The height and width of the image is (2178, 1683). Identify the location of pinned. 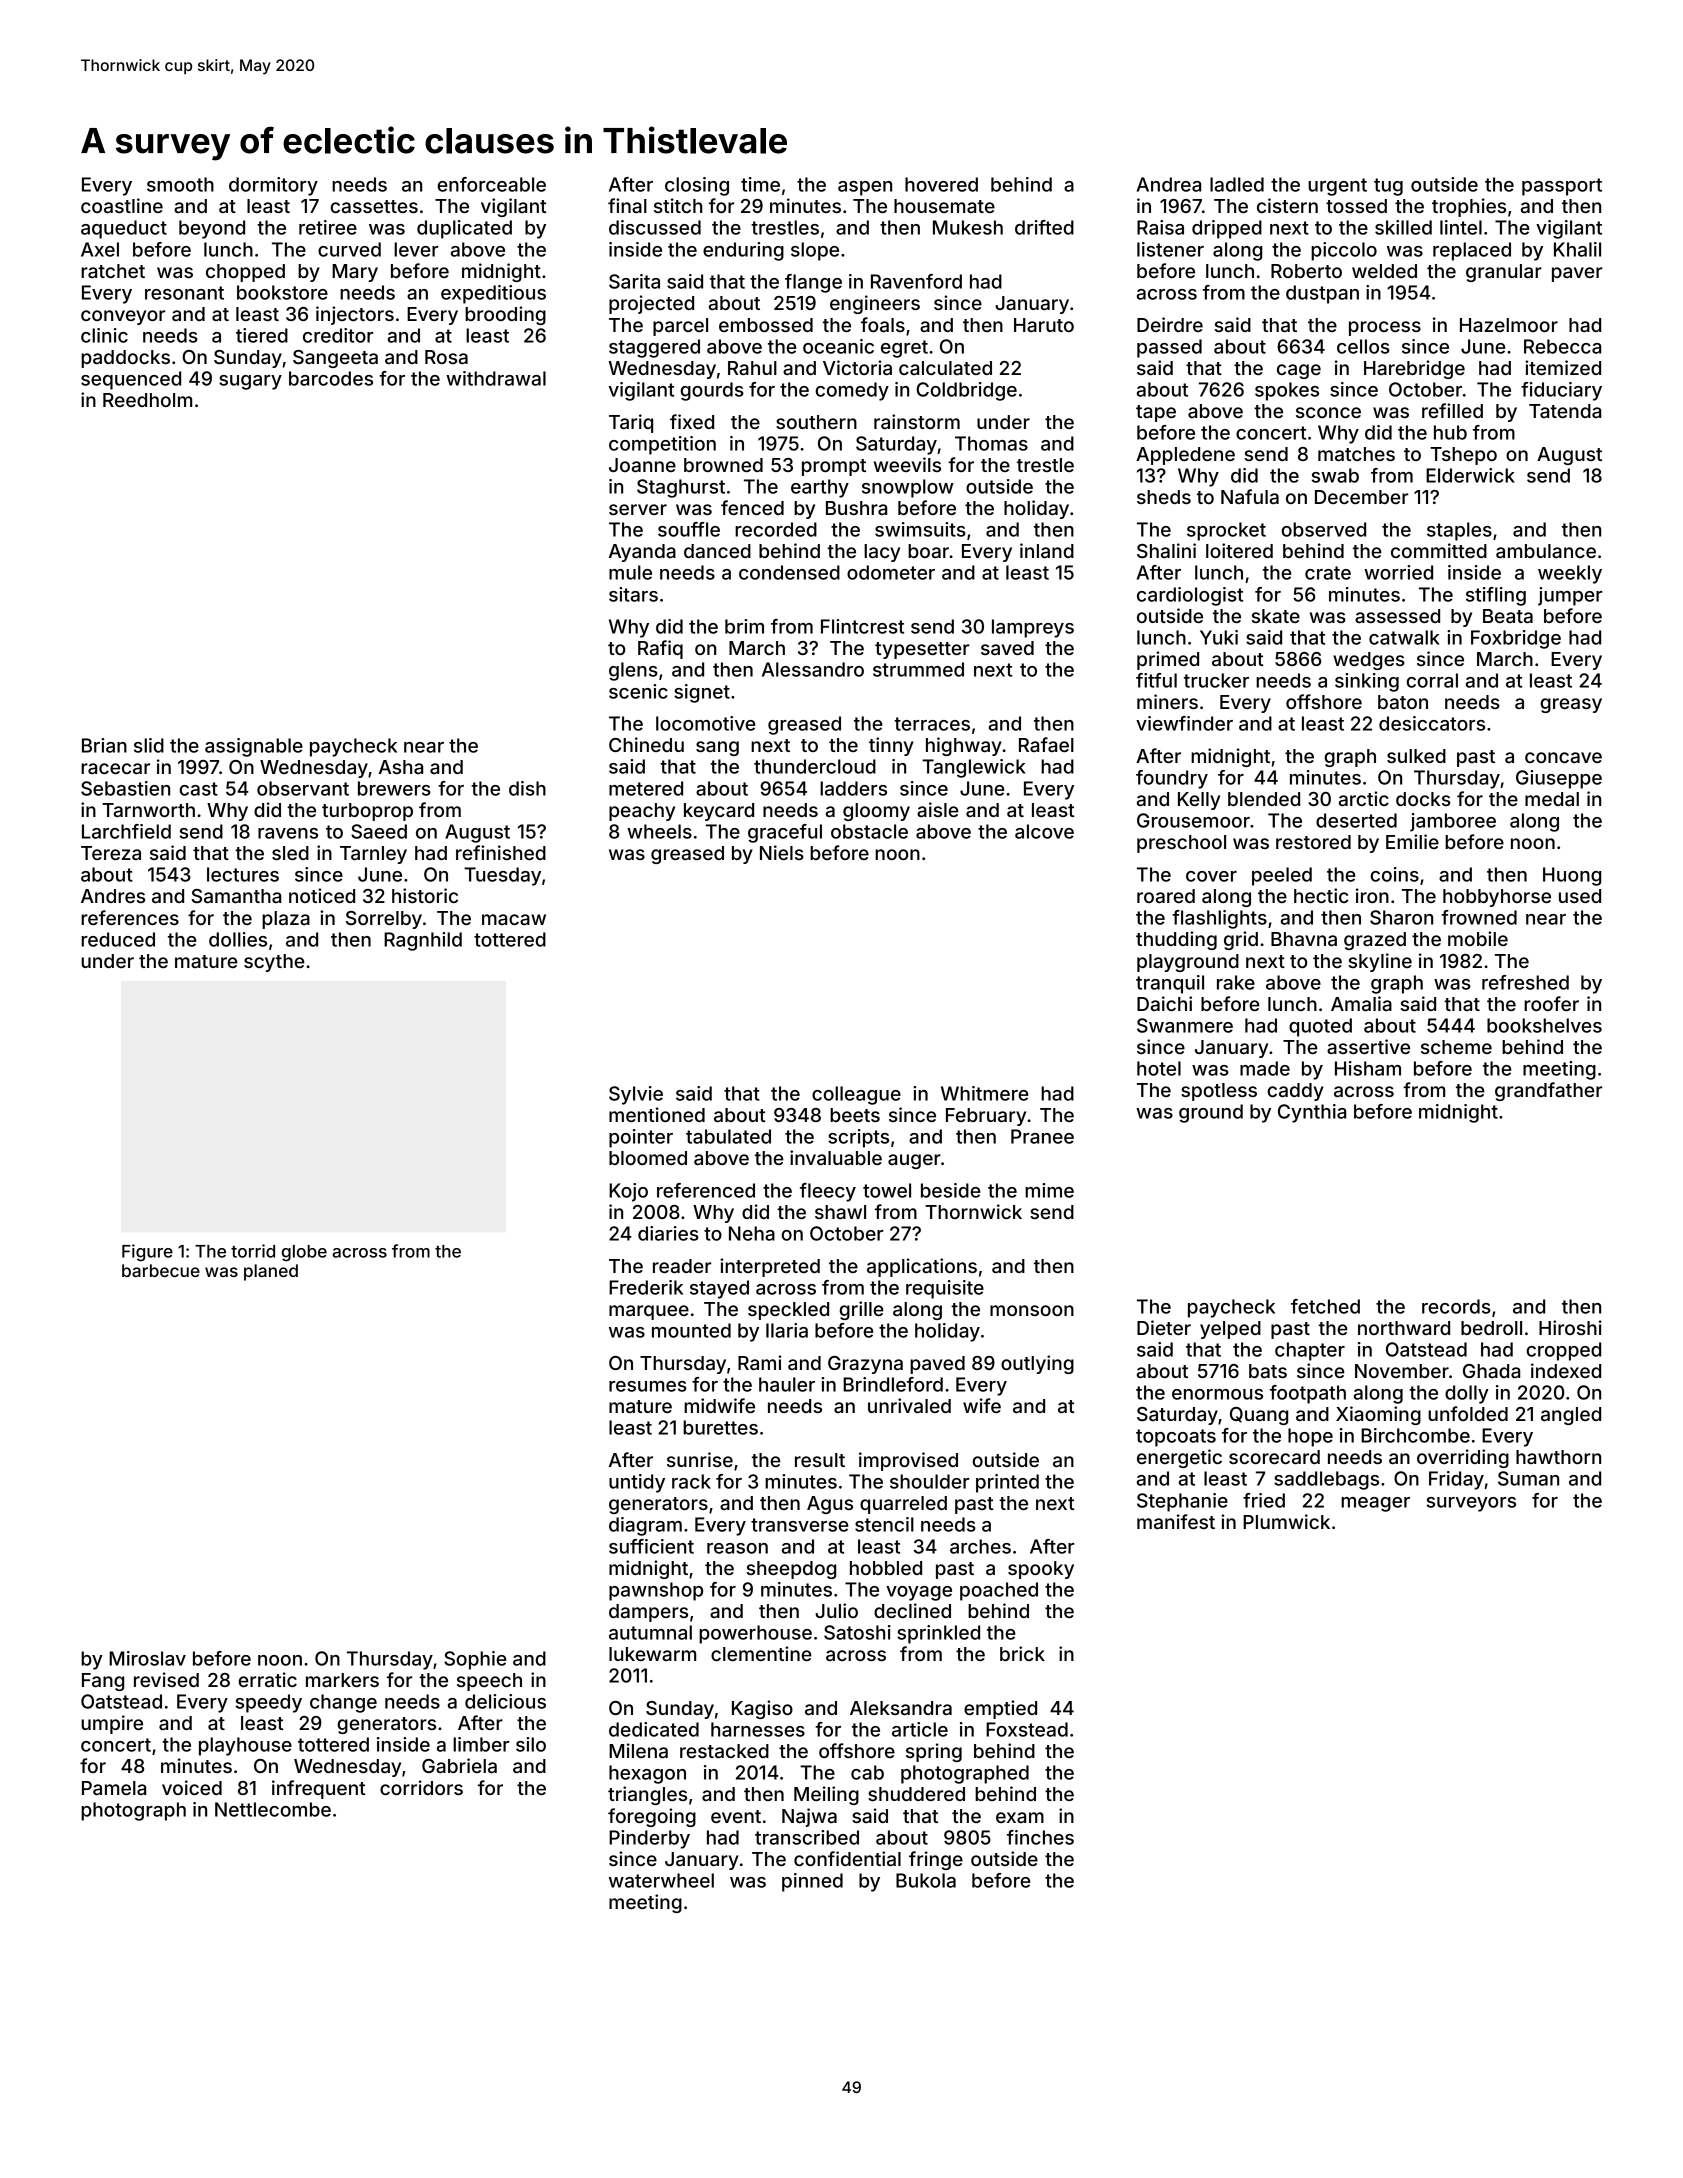
(812, 1882).
